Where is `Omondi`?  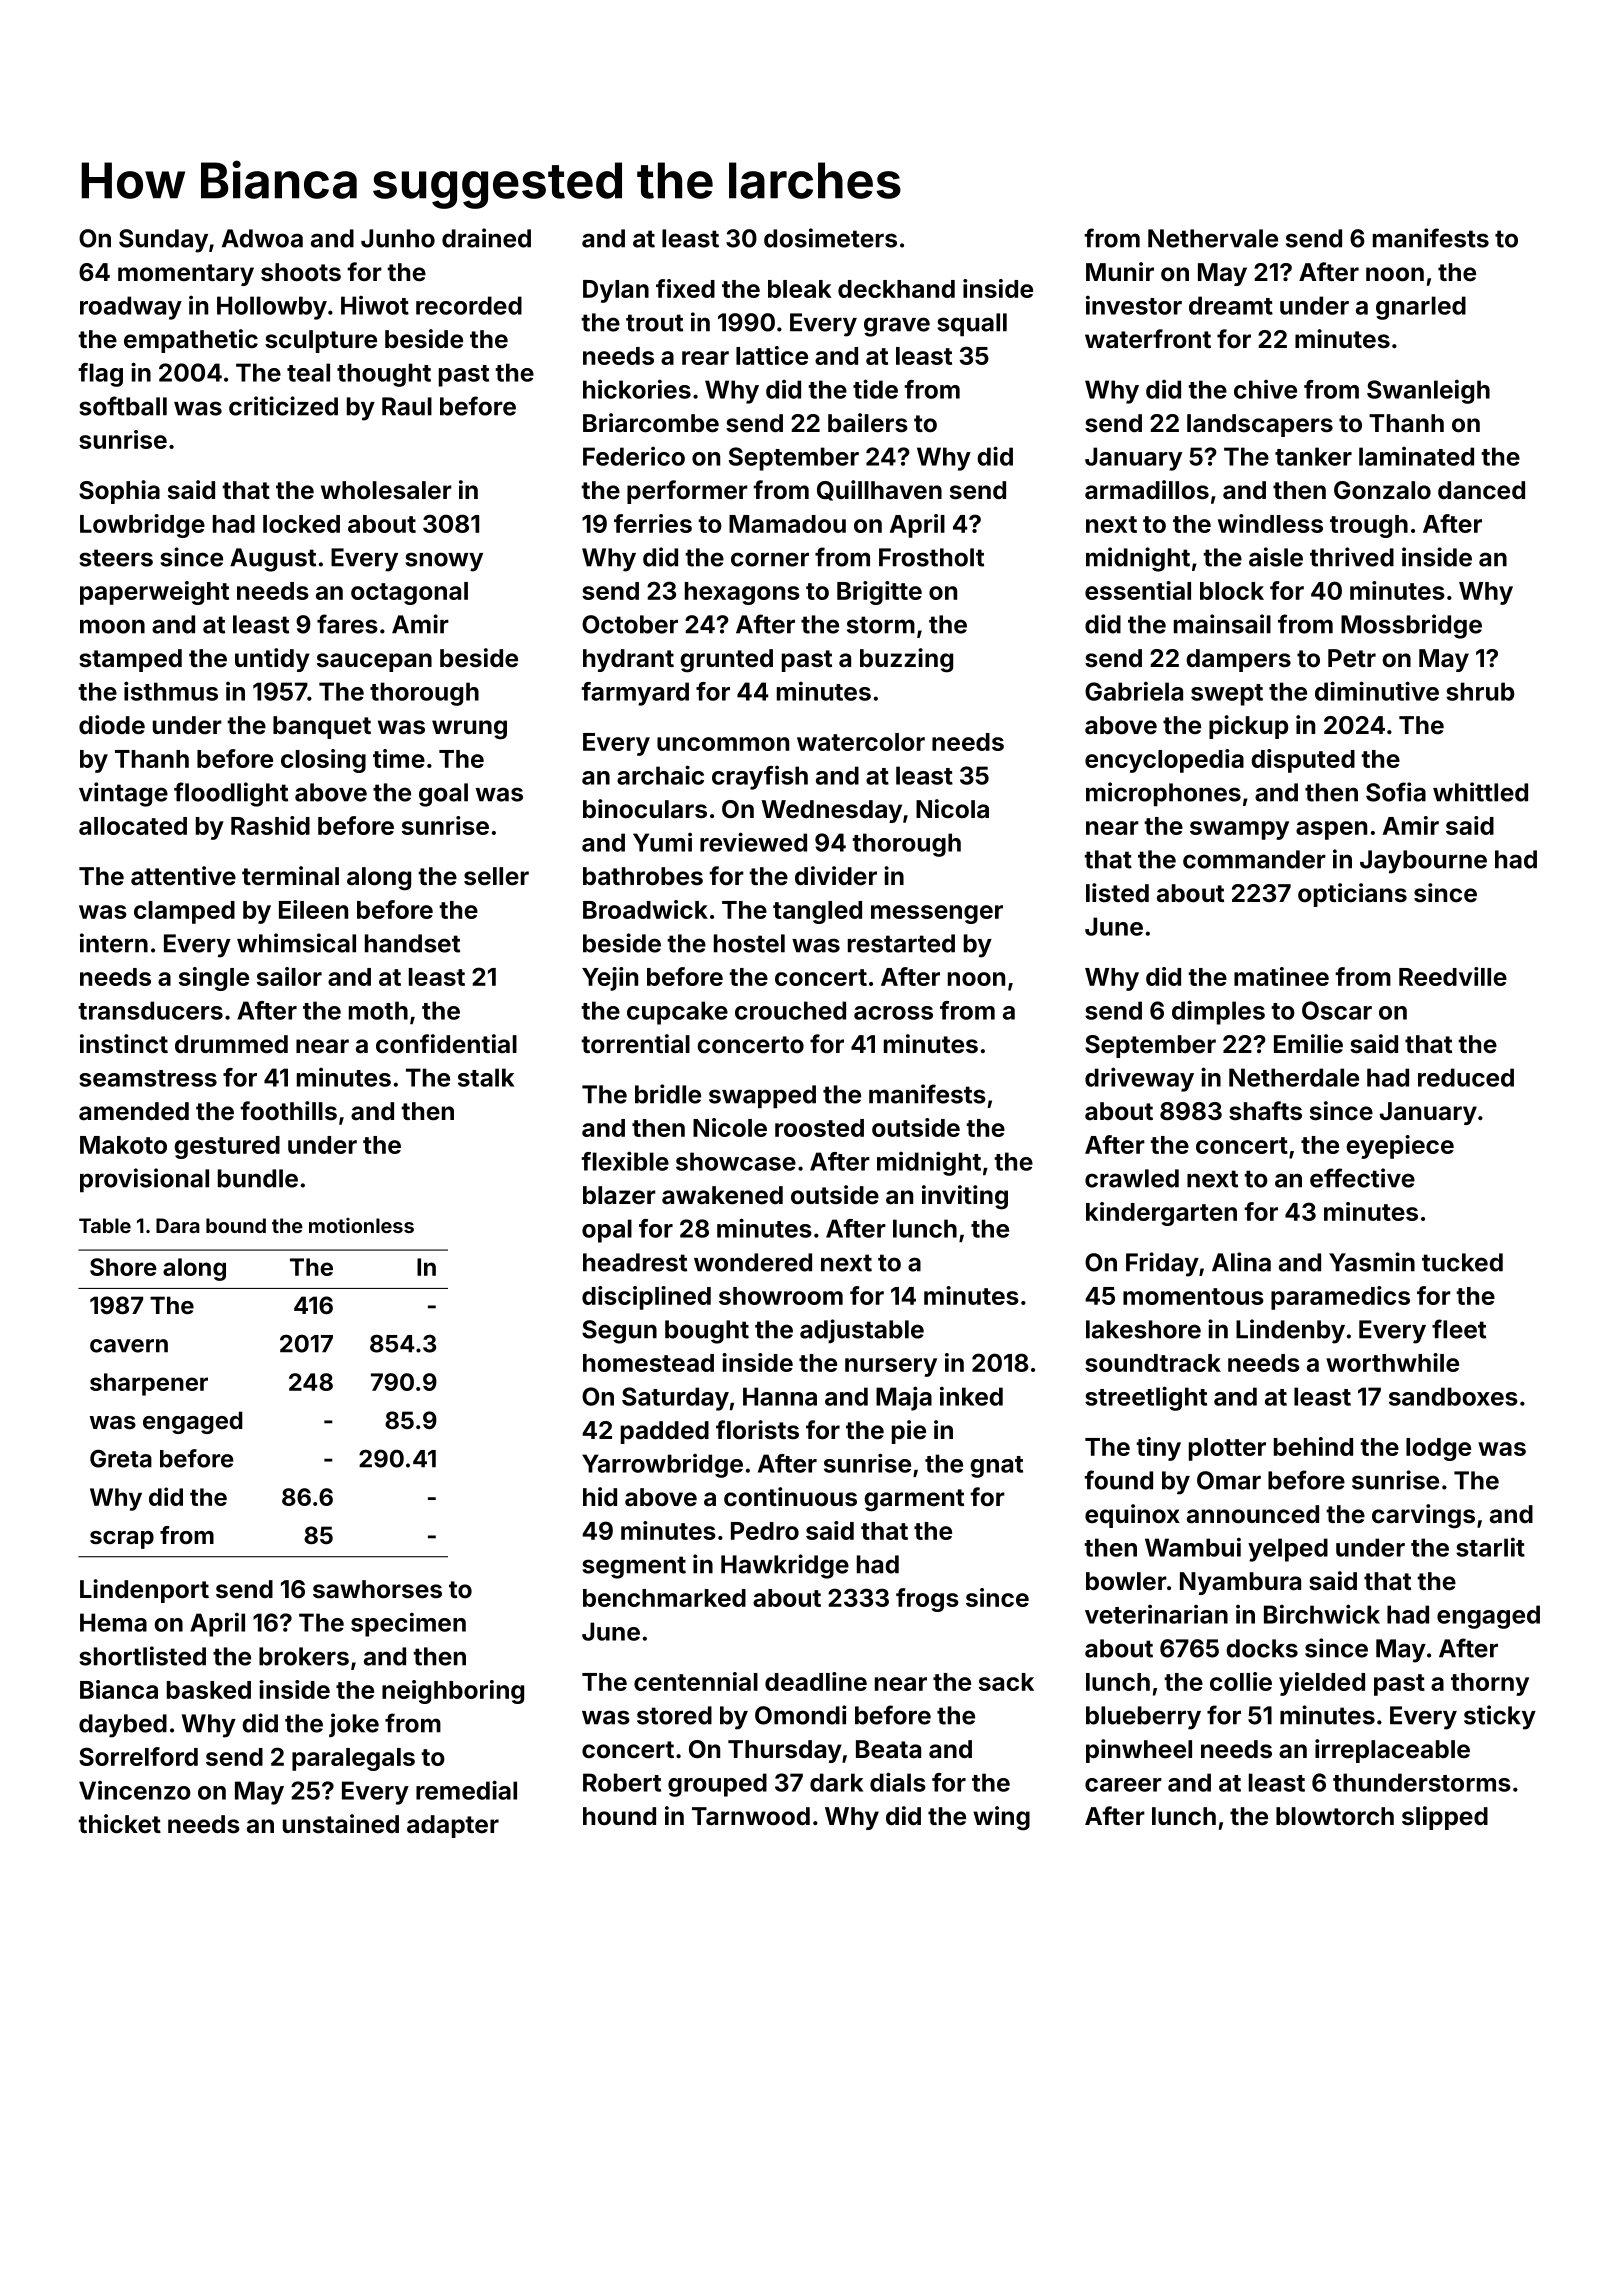 Omondi is located at coordinates (801, 1715).
